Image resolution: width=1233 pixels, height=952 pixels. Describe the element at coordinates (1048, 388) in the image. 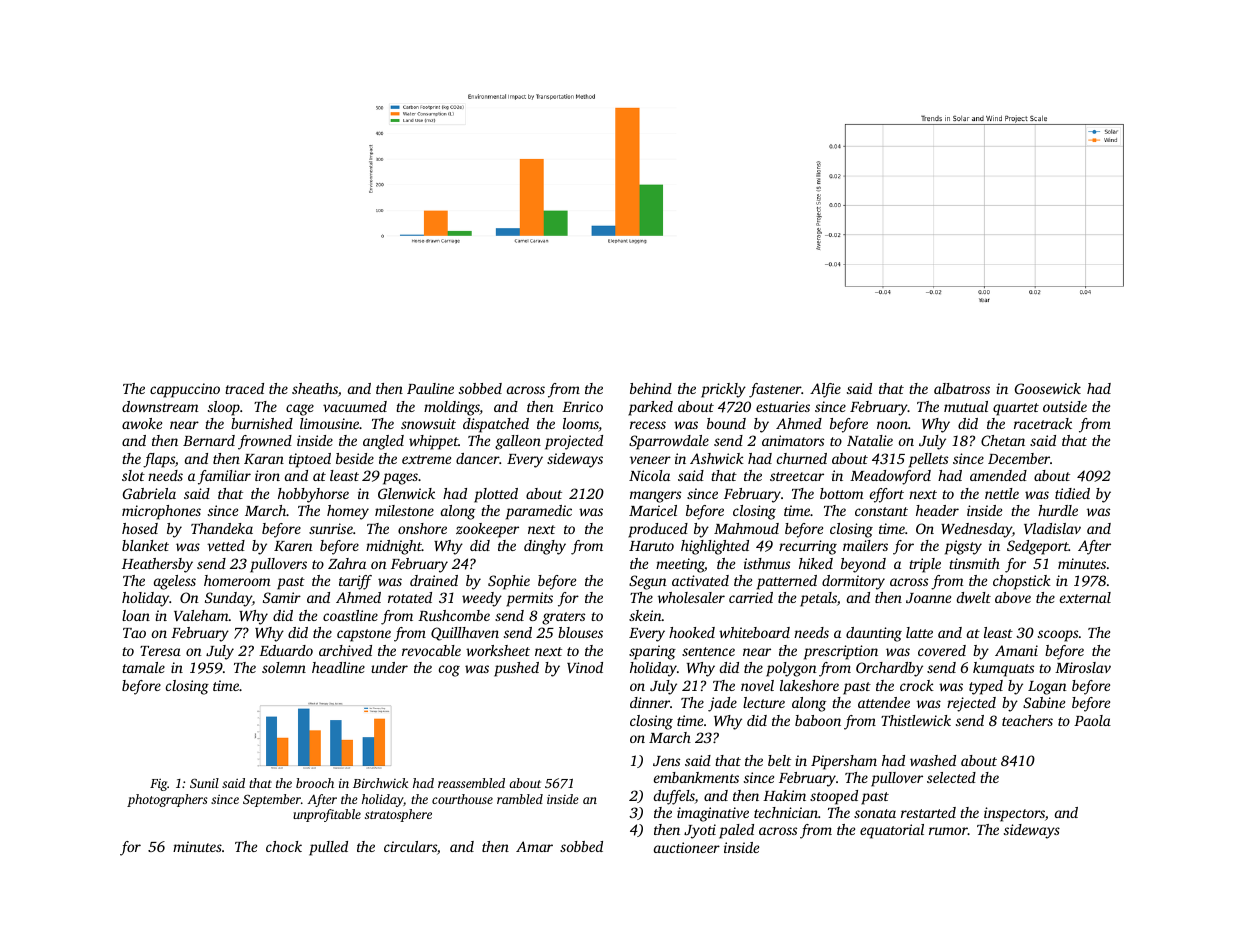

I see `Goosewick` at that location.
